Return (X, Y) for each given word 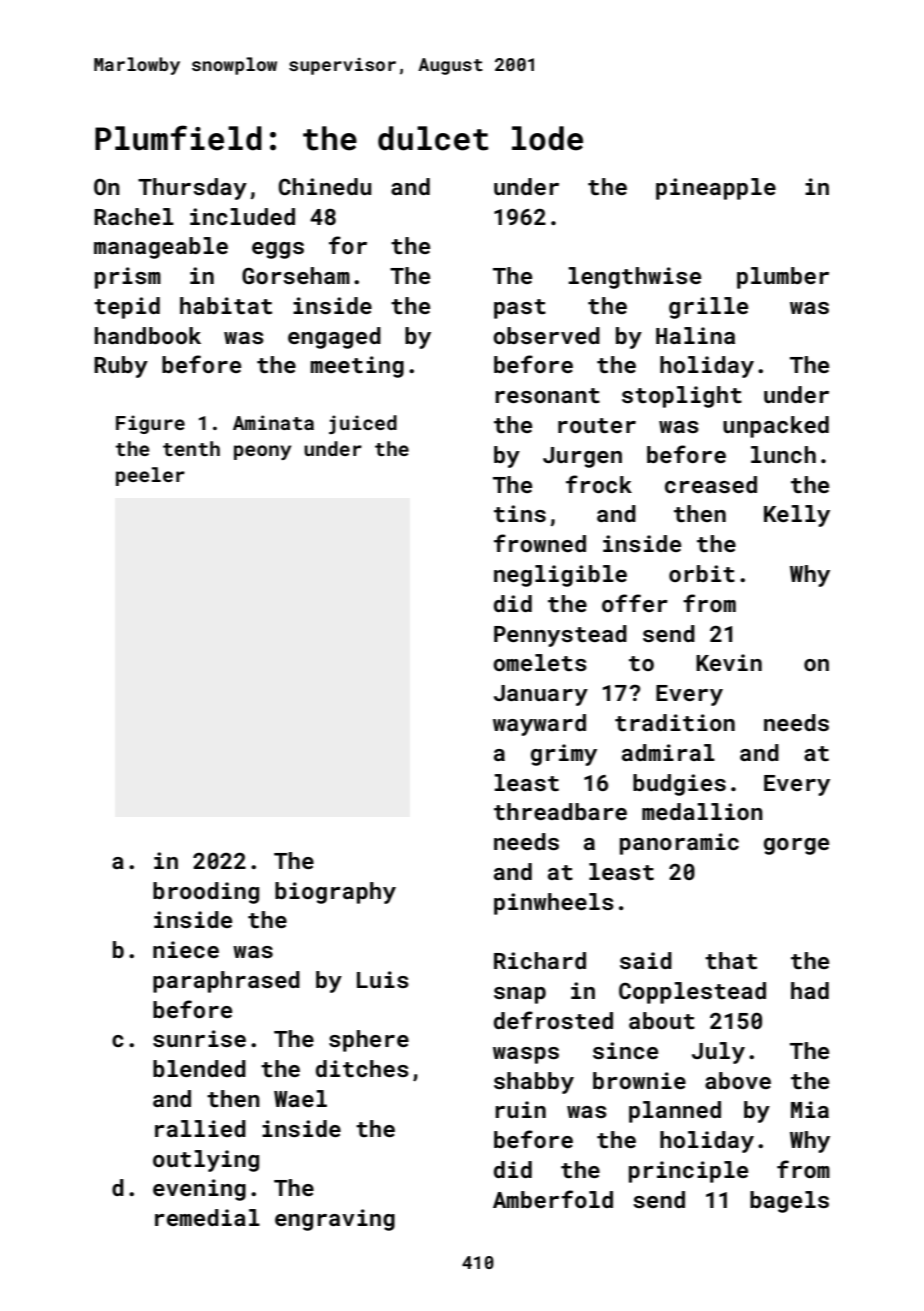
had (810, 990)
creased (711, 484)
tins (520, 513)
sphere (369, 1041)
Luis (383, 979)
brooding (206, 893)
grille (708, 308)
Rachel (134, 216)
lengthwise (635, 278)
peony (262, 452)
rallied (200, 1128)
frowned (540, 543)
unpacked (776, 427)
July (718, 1053)
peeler (150, 476)
